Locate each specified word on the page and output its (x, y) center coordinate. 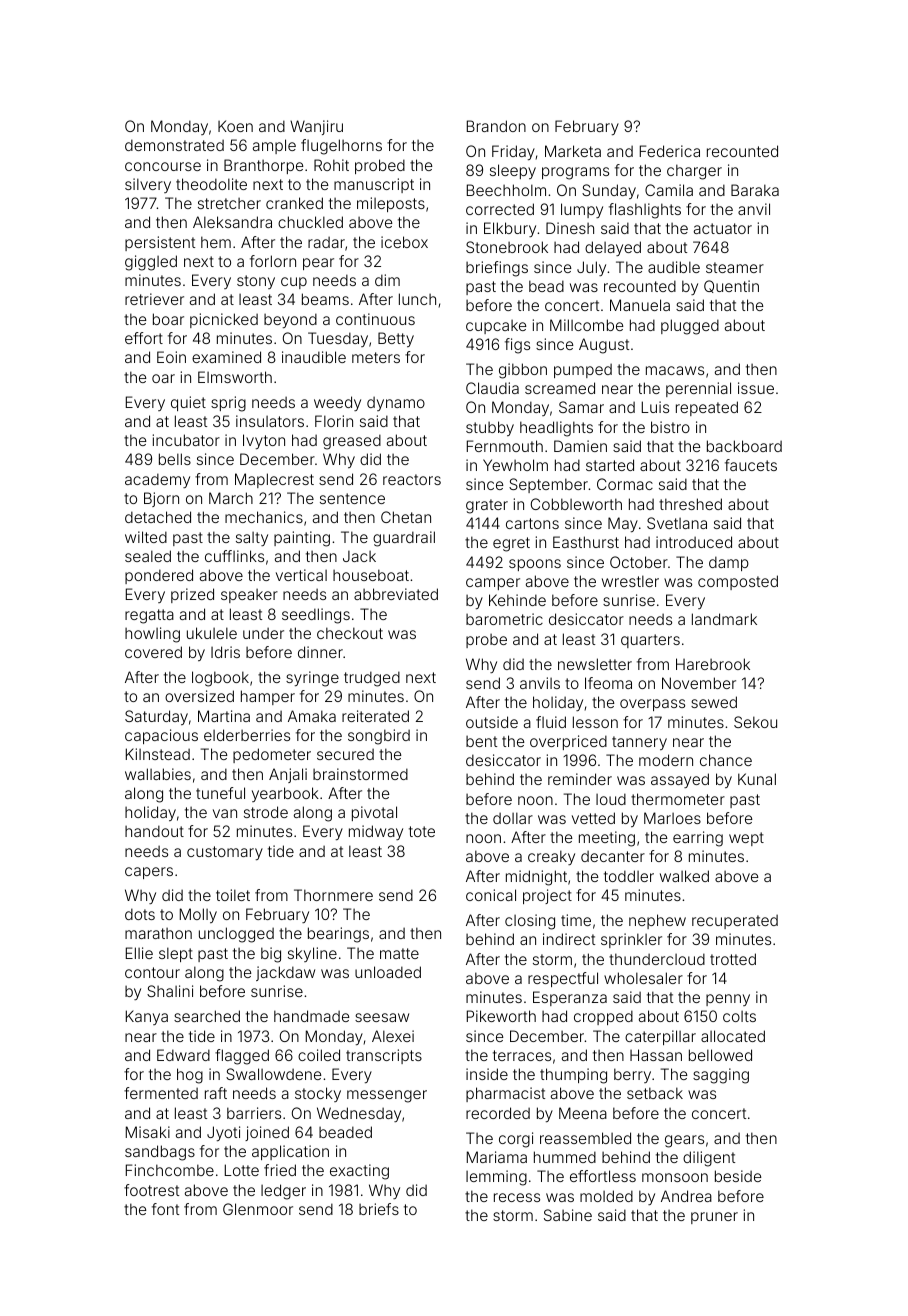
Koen (235, 126)
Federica (670, 151)
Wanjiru (316, 127)
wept (746, 839)
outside (492, 722)
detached (158, 517)
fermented (161, 1093)
